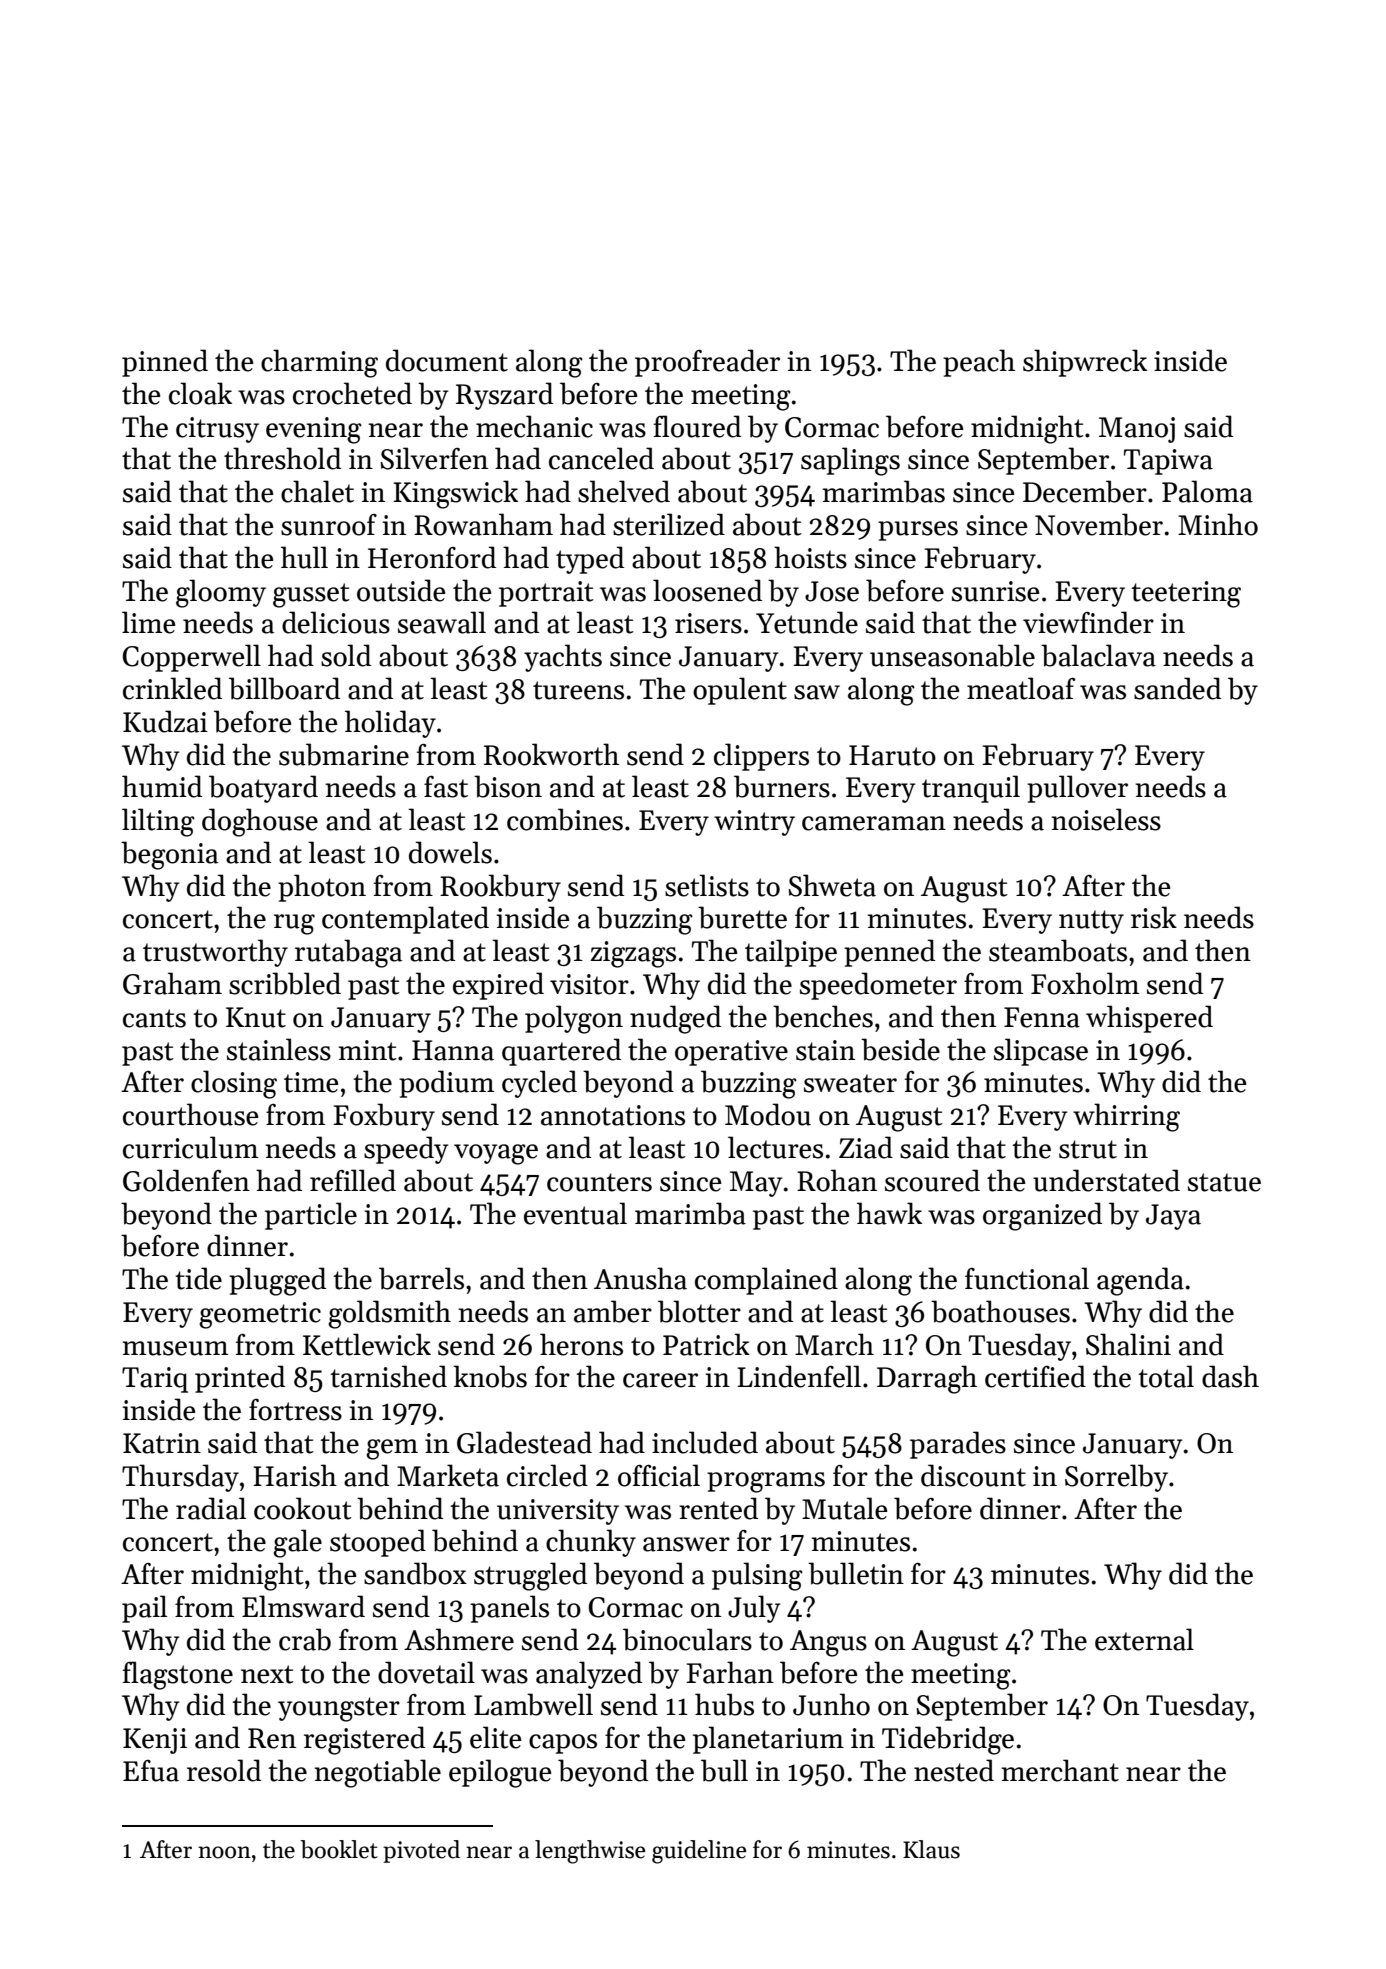 The width and height of the screenshot is (1386, 1969). What do you see at coordinates (530, 1576) in the screenshot?
I see `struggled` at bounding box center [530, 1576].
